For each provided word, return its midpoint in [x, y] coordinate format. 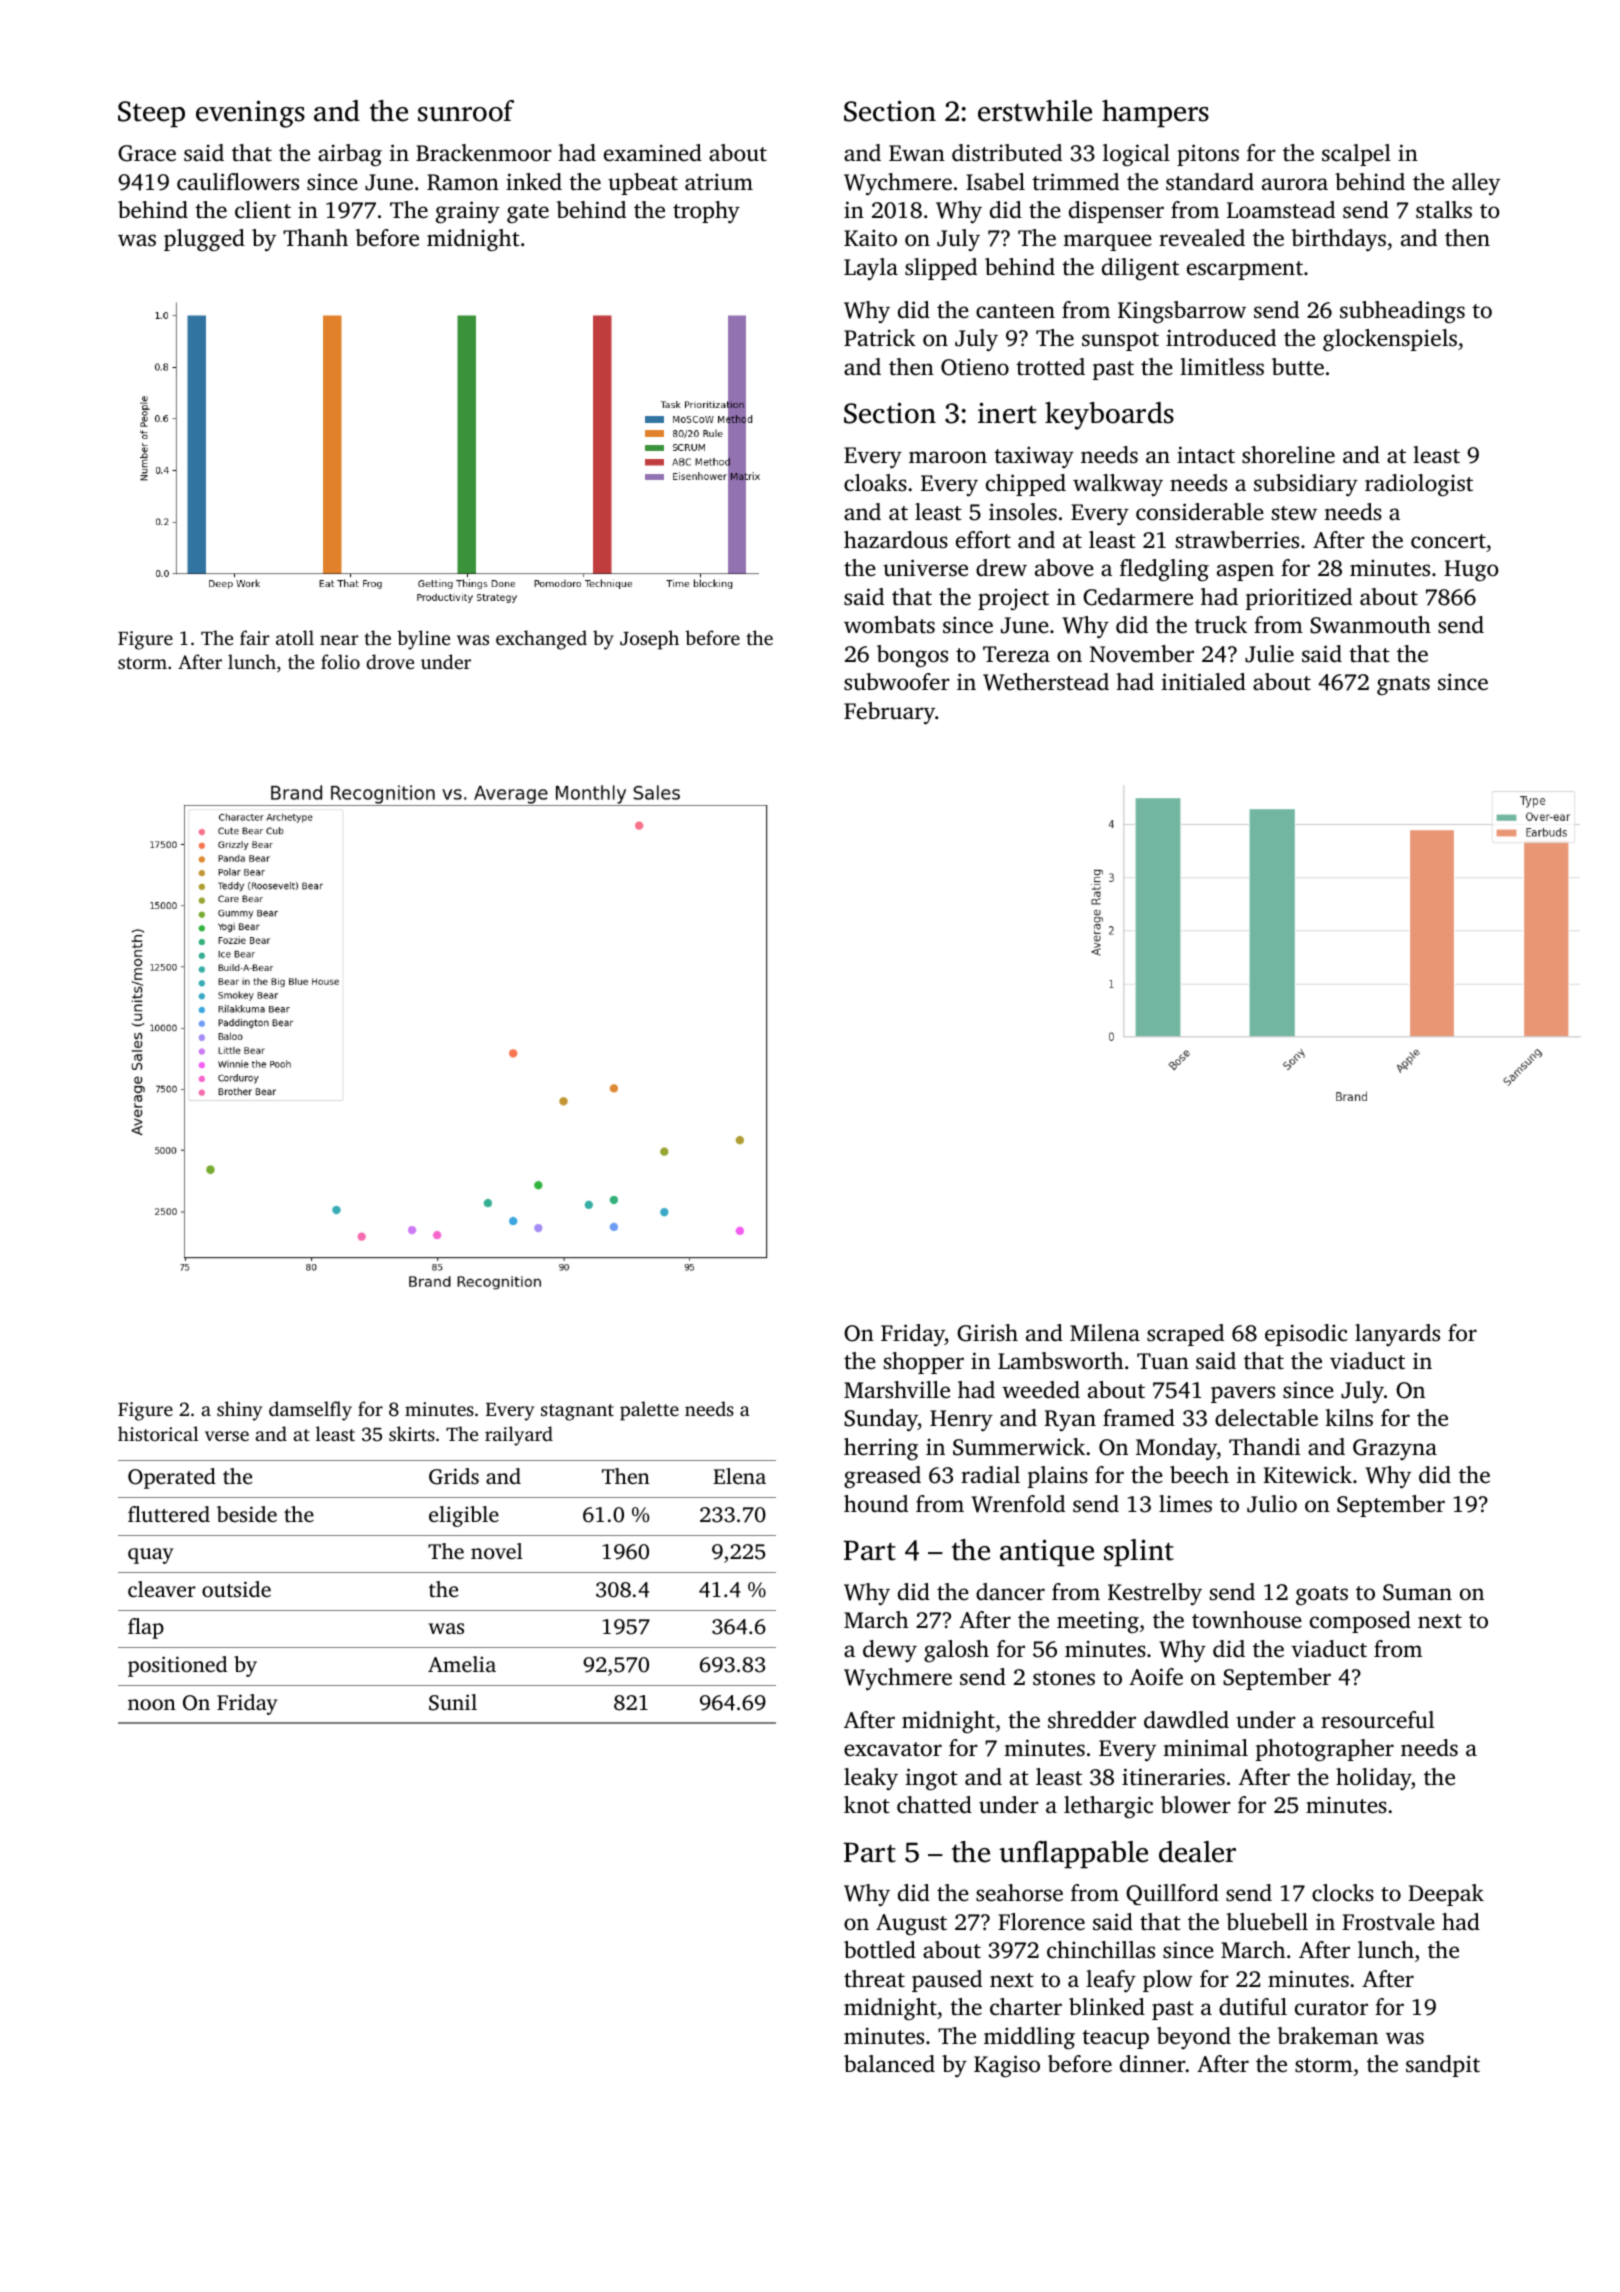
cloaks [875, 483]
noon [152, 1704]
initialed [1204, 681]
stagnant [577, 1412]
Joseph [649, 640]
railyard [519, 1436]
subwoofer [897, 682]
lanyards [1397, 1335]
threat [874, 1978]
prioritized [1299, 599]
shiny [239, 1411]
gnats [1403, 686]
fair [254, 637]
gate [528, 214]
